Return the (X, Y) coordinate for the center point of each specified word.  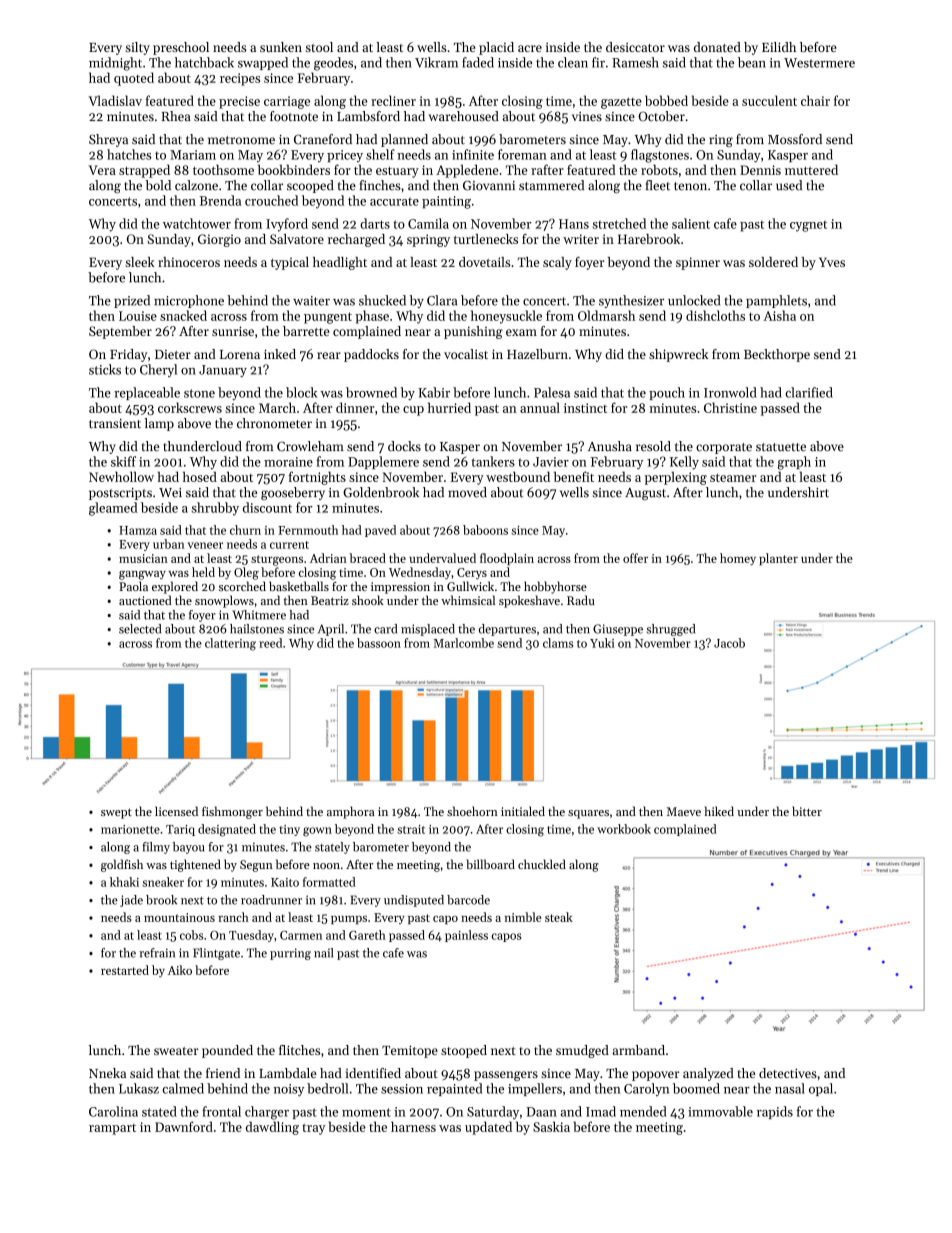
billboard (490, 864)
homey (738, 559)
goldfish (122, 865)
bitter (807, 811)
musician (143, 558)
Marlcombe (464, 643)
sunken (281, 47)
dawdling (272, 1128)
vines (587, 116)
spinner (698, 263)
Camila (428, 223)
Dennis (760, 170)
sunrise (233, 331)
